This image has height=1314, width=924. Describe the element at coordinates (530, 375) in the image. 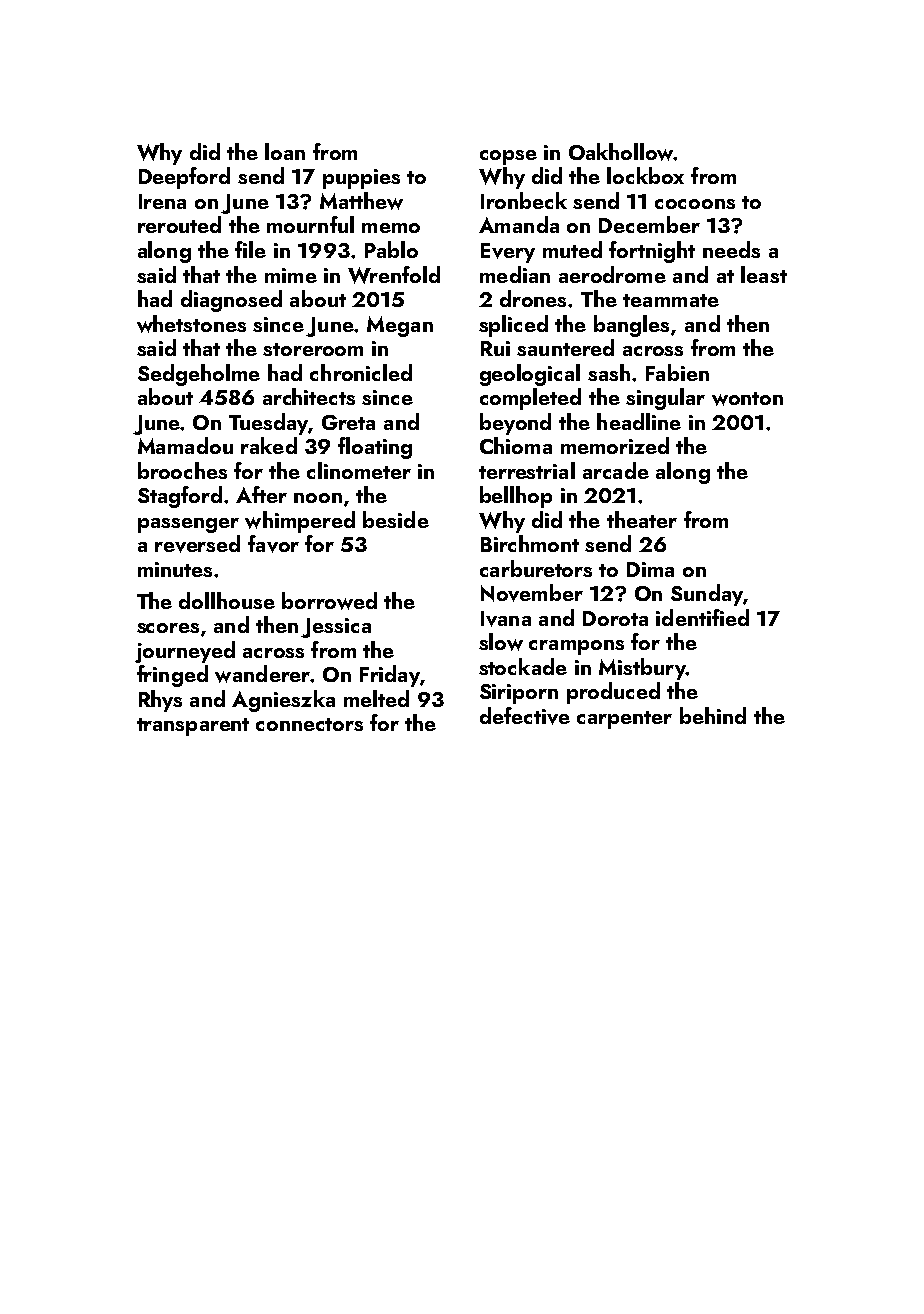

I see `geological` at that location.
